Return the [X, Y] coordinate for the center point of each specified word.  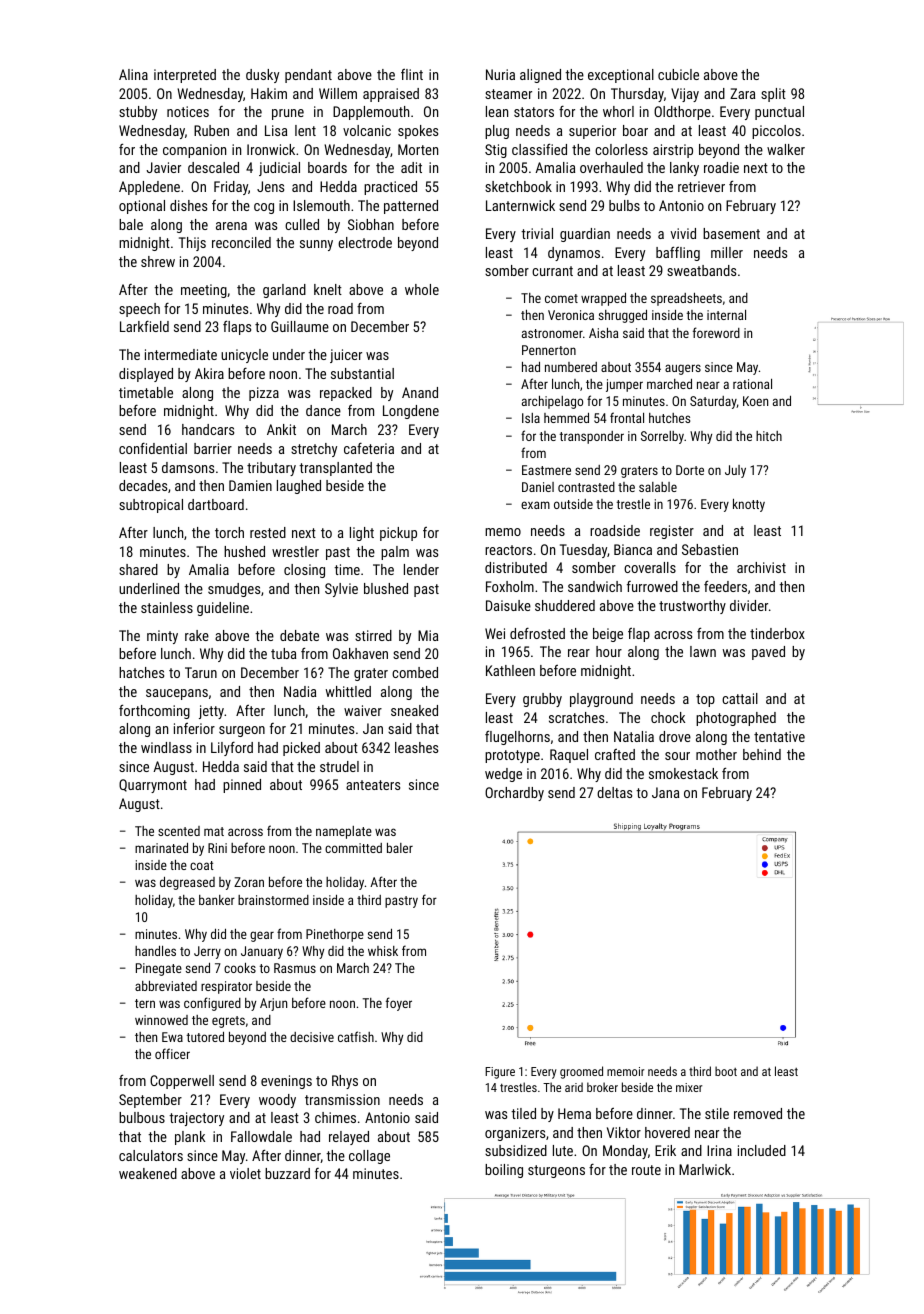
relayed [349, 1138]
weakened [148, 1173]
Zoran [249, 882]
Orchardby [514, 794]
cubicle [678, 74]
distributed [516, 567]
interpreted [185, 76]
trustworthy [692, 607]
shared [138, 569]
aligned [540, 76]
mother [716, 754]
